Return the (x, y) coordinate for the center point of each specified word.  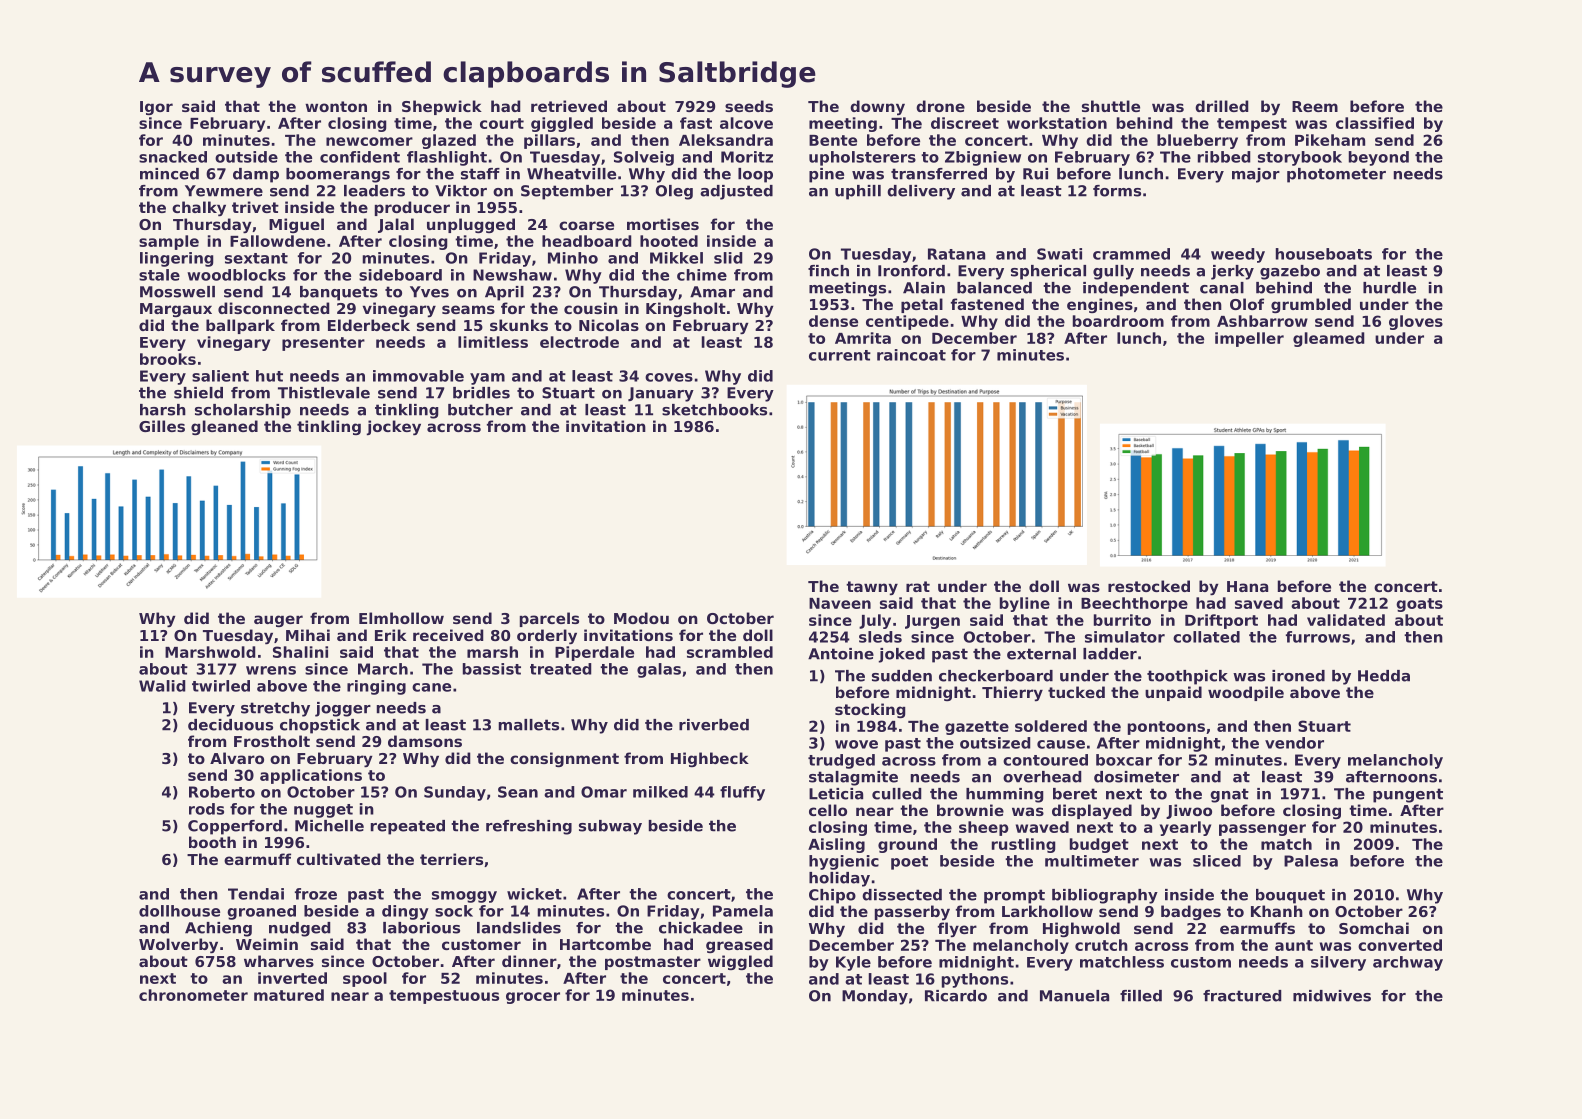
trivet (255, 207)
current (840, 355)
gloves (1416, 322)
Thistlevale (324, 393)
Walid (162, 686)
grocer (533, 998)
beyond (1379, 158)
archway (1408, 963)
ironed (1298, 676)
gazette (977, 728)
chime (702, 275)
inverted (292, 978)
